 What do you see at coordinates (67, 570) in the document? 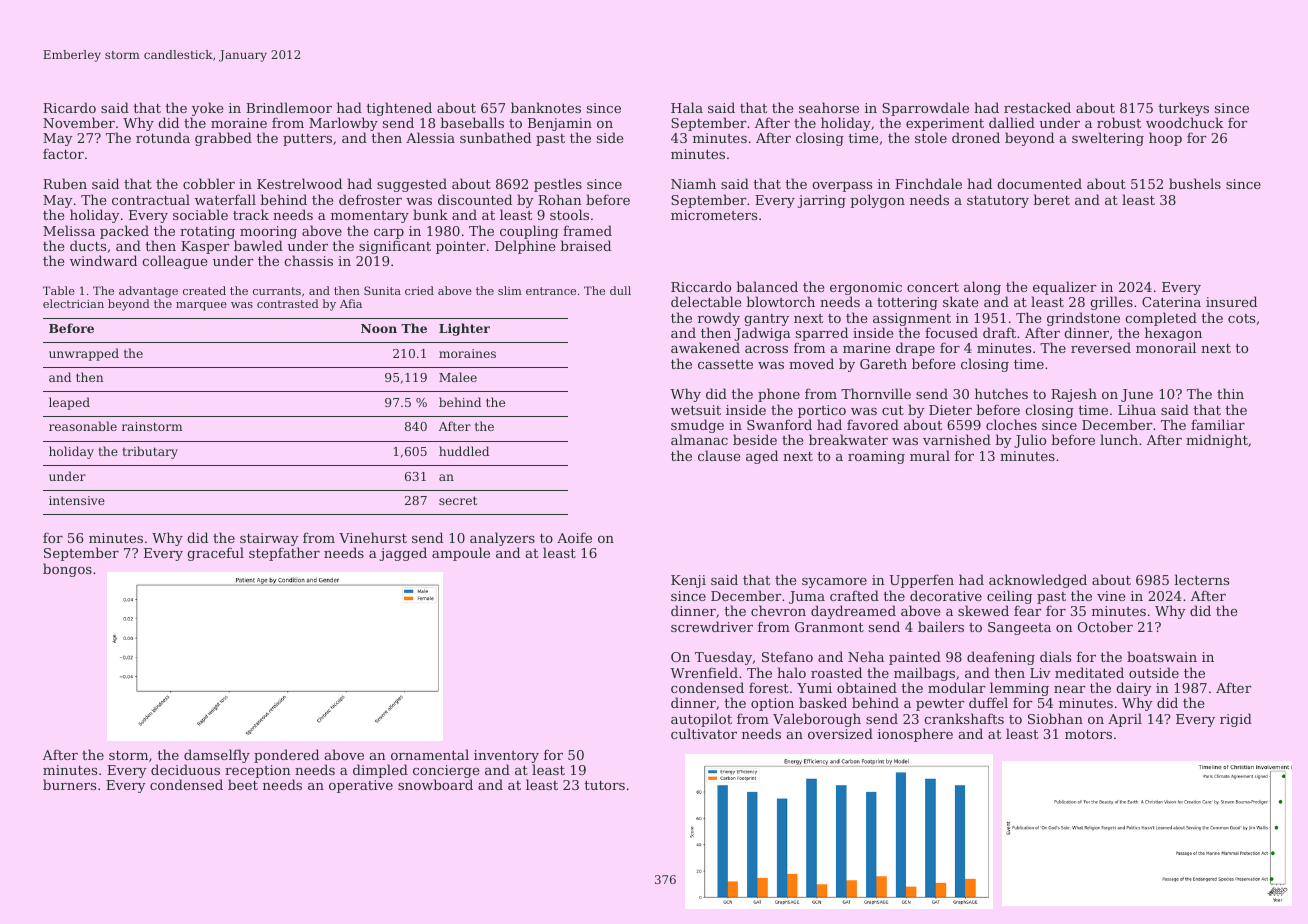
I see `bongos` at bounding box center [67, 570].
